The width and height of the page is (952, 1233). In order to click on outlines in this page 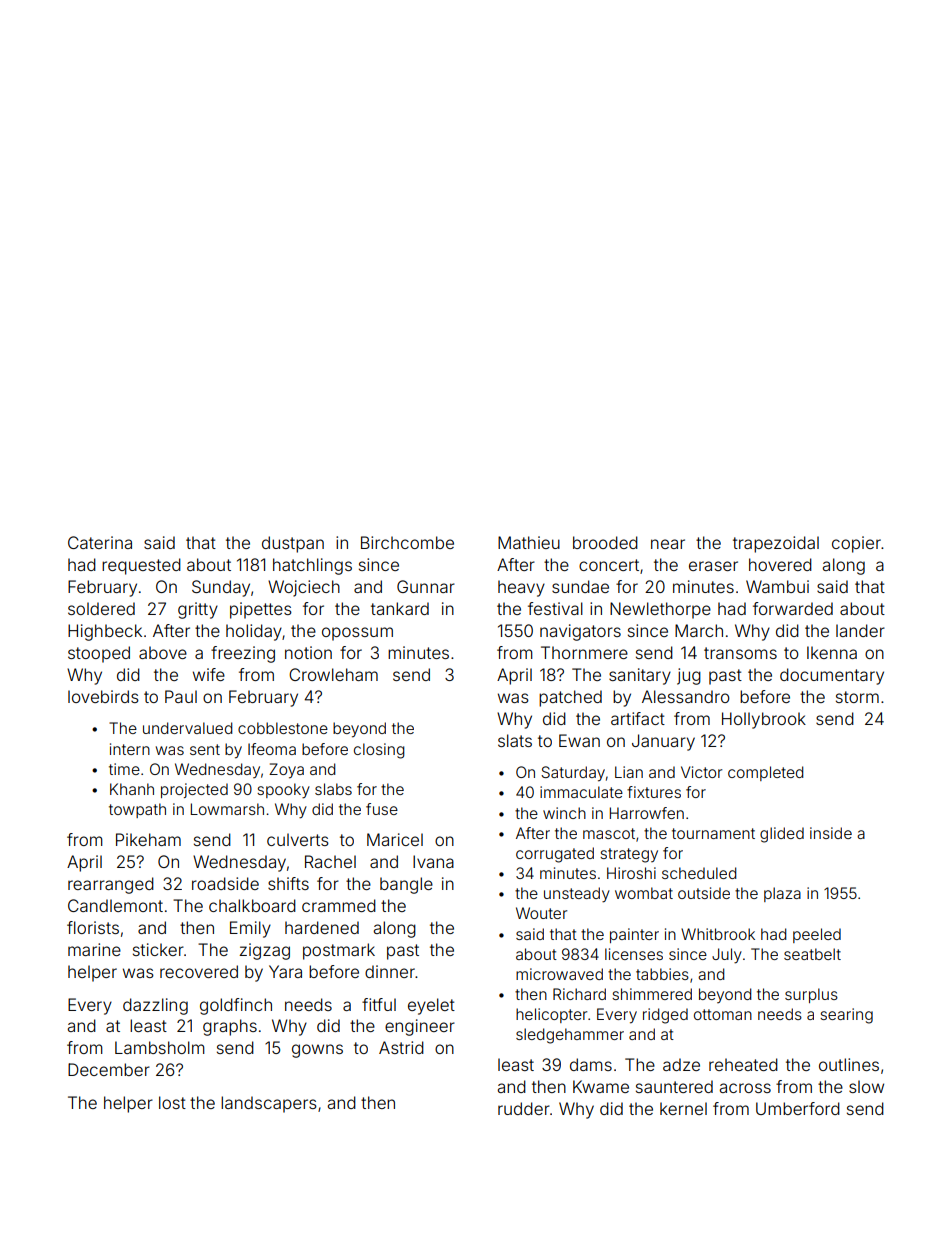, I will do `click(849, 1064)`.
